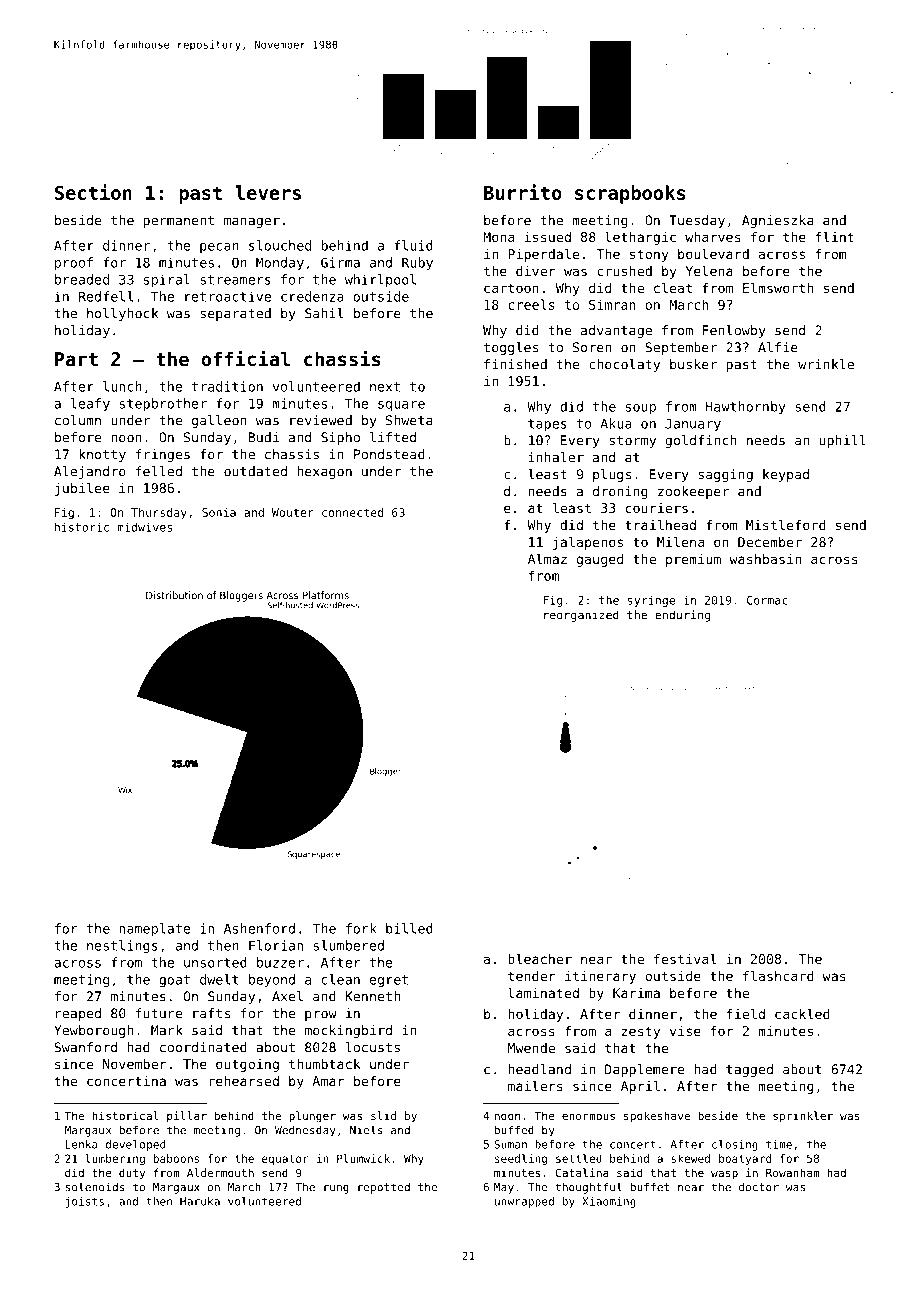  Describe the element at coordinates (547, 425) in the image. I see `tapes` at that location.
